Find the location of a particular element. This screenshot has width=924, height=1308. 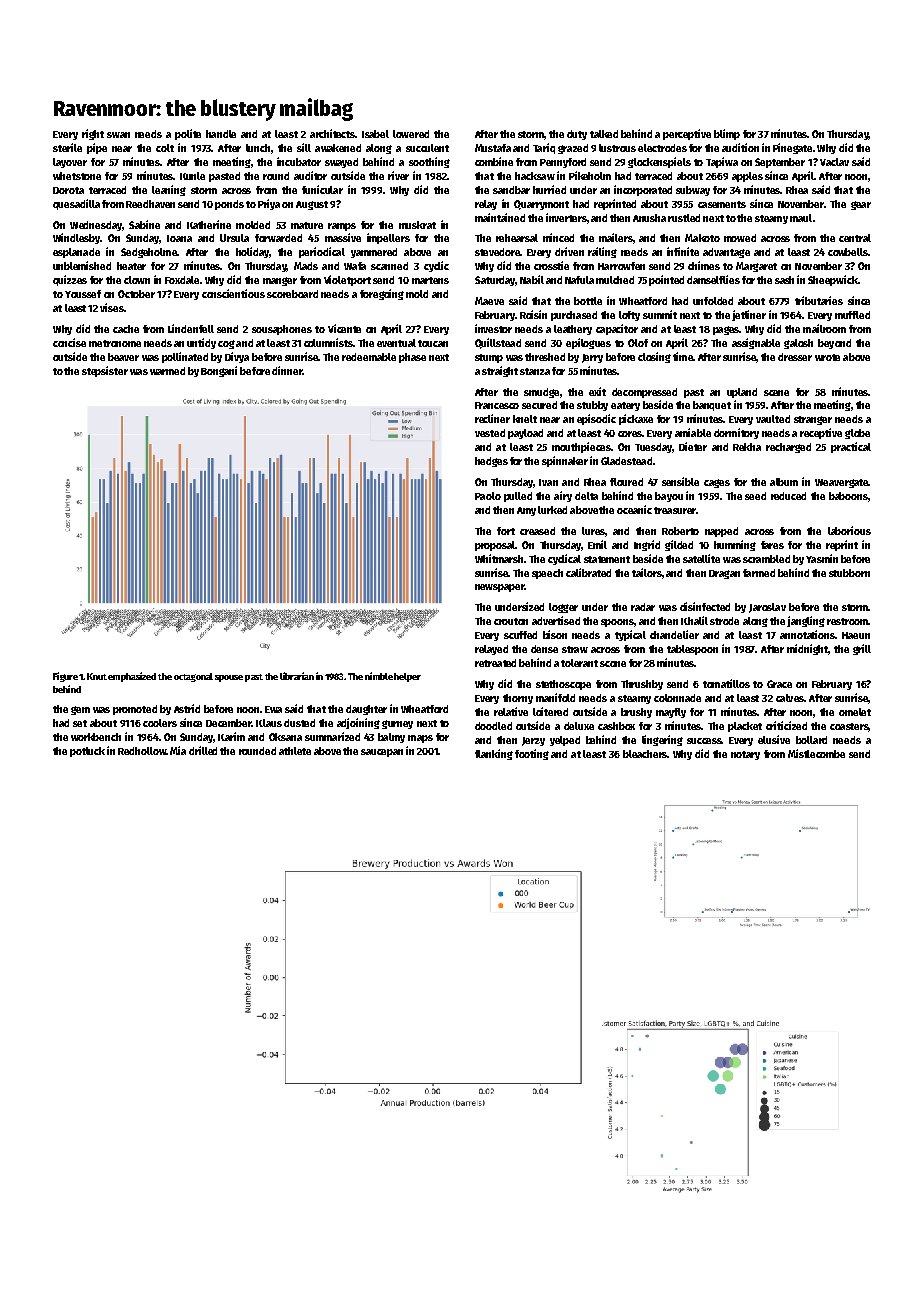

Vaclav is located at coordinates (834, 162).
